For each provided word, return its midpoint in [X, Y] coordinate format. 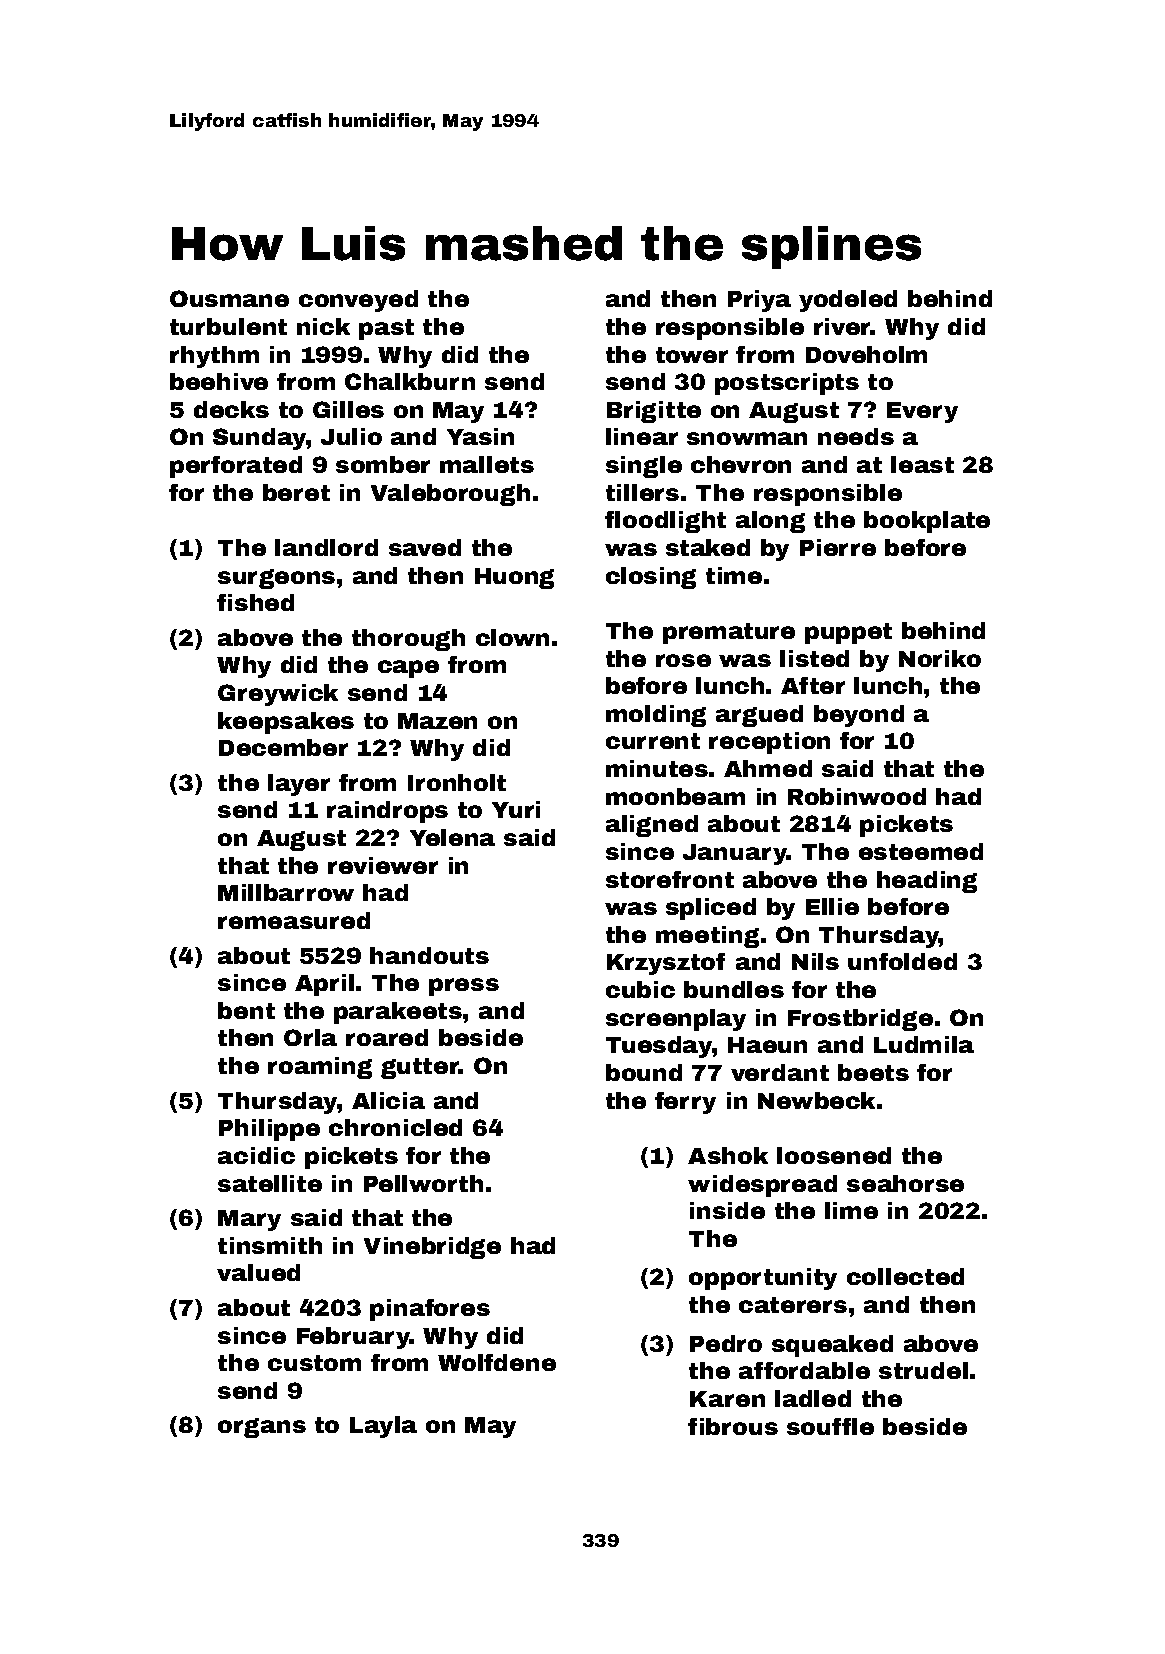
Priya [759, 301]
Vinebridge [432, 1248]
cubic [640, 989]
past [386, 329]
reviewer [383, 865]
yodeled [848, 301]
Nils [815, 961]
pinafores [430, 1310]
